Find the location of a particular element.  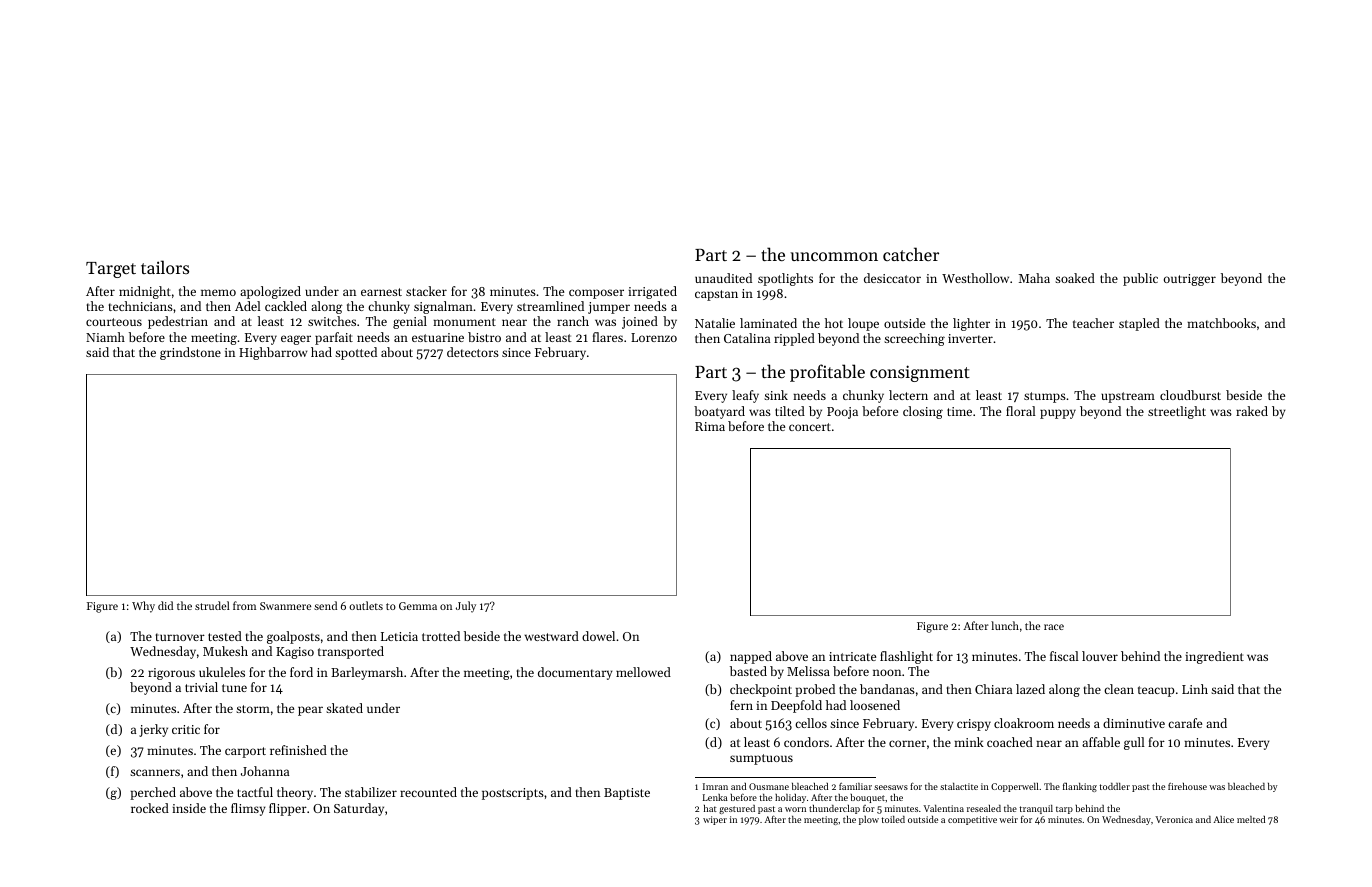

flimsy is located at coordinates (248, 809).
